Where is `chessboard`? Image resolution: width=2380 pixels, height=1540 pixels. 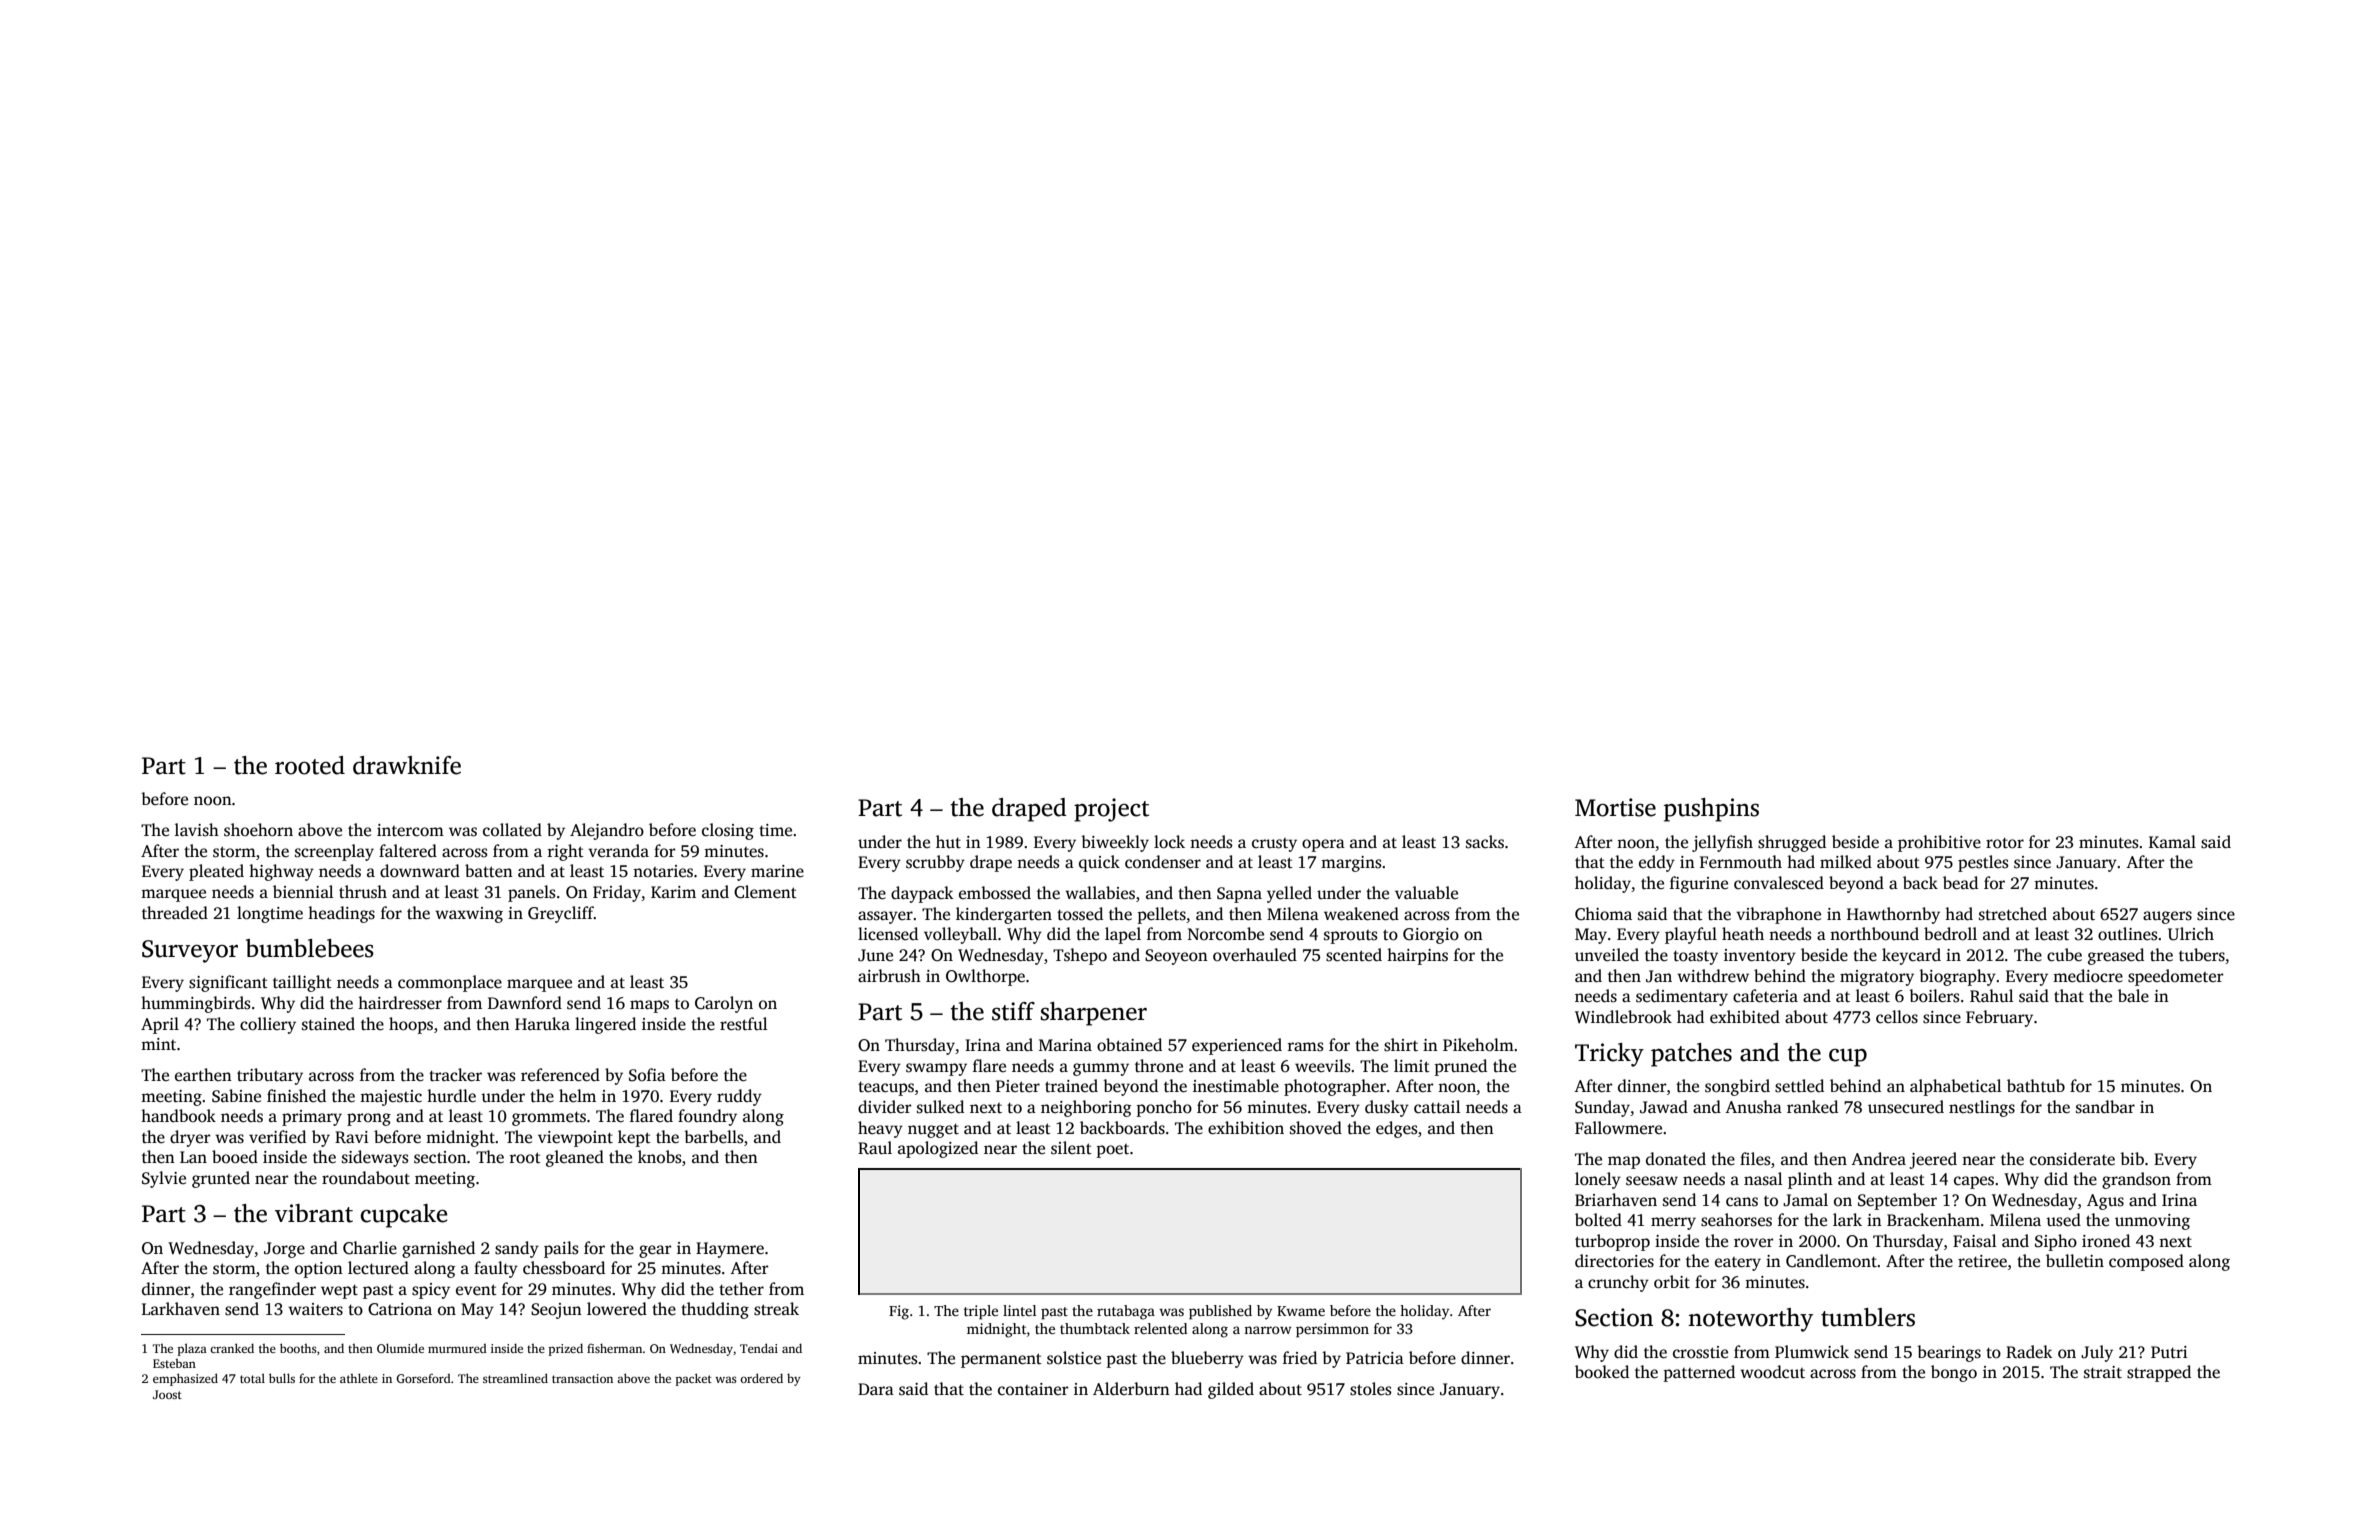
chessboard is located at coordinates (564, 1268).
